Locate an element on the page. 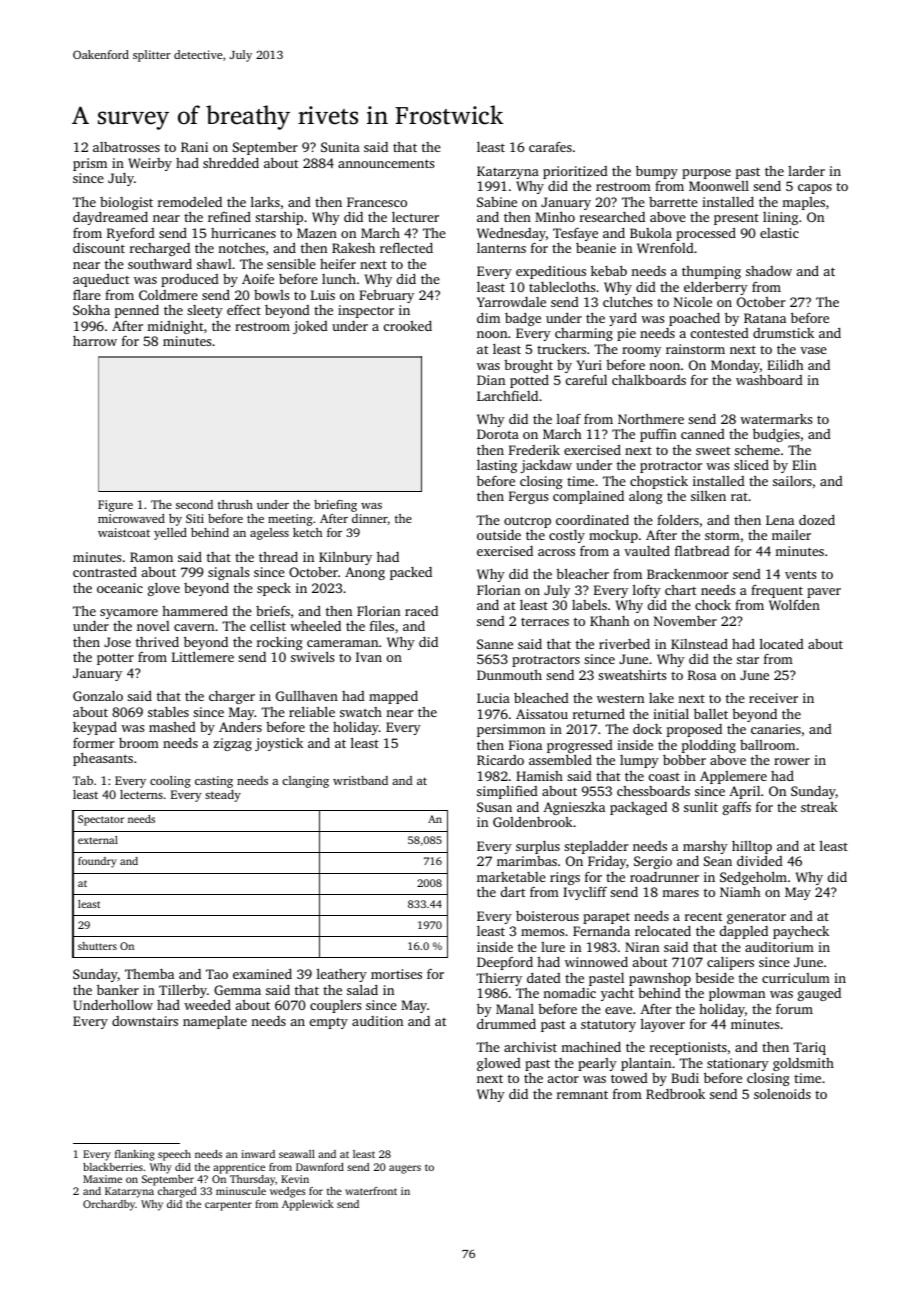 The width and height of the image is (924, 1308). Fiona is located at coordinates (525, 745).
